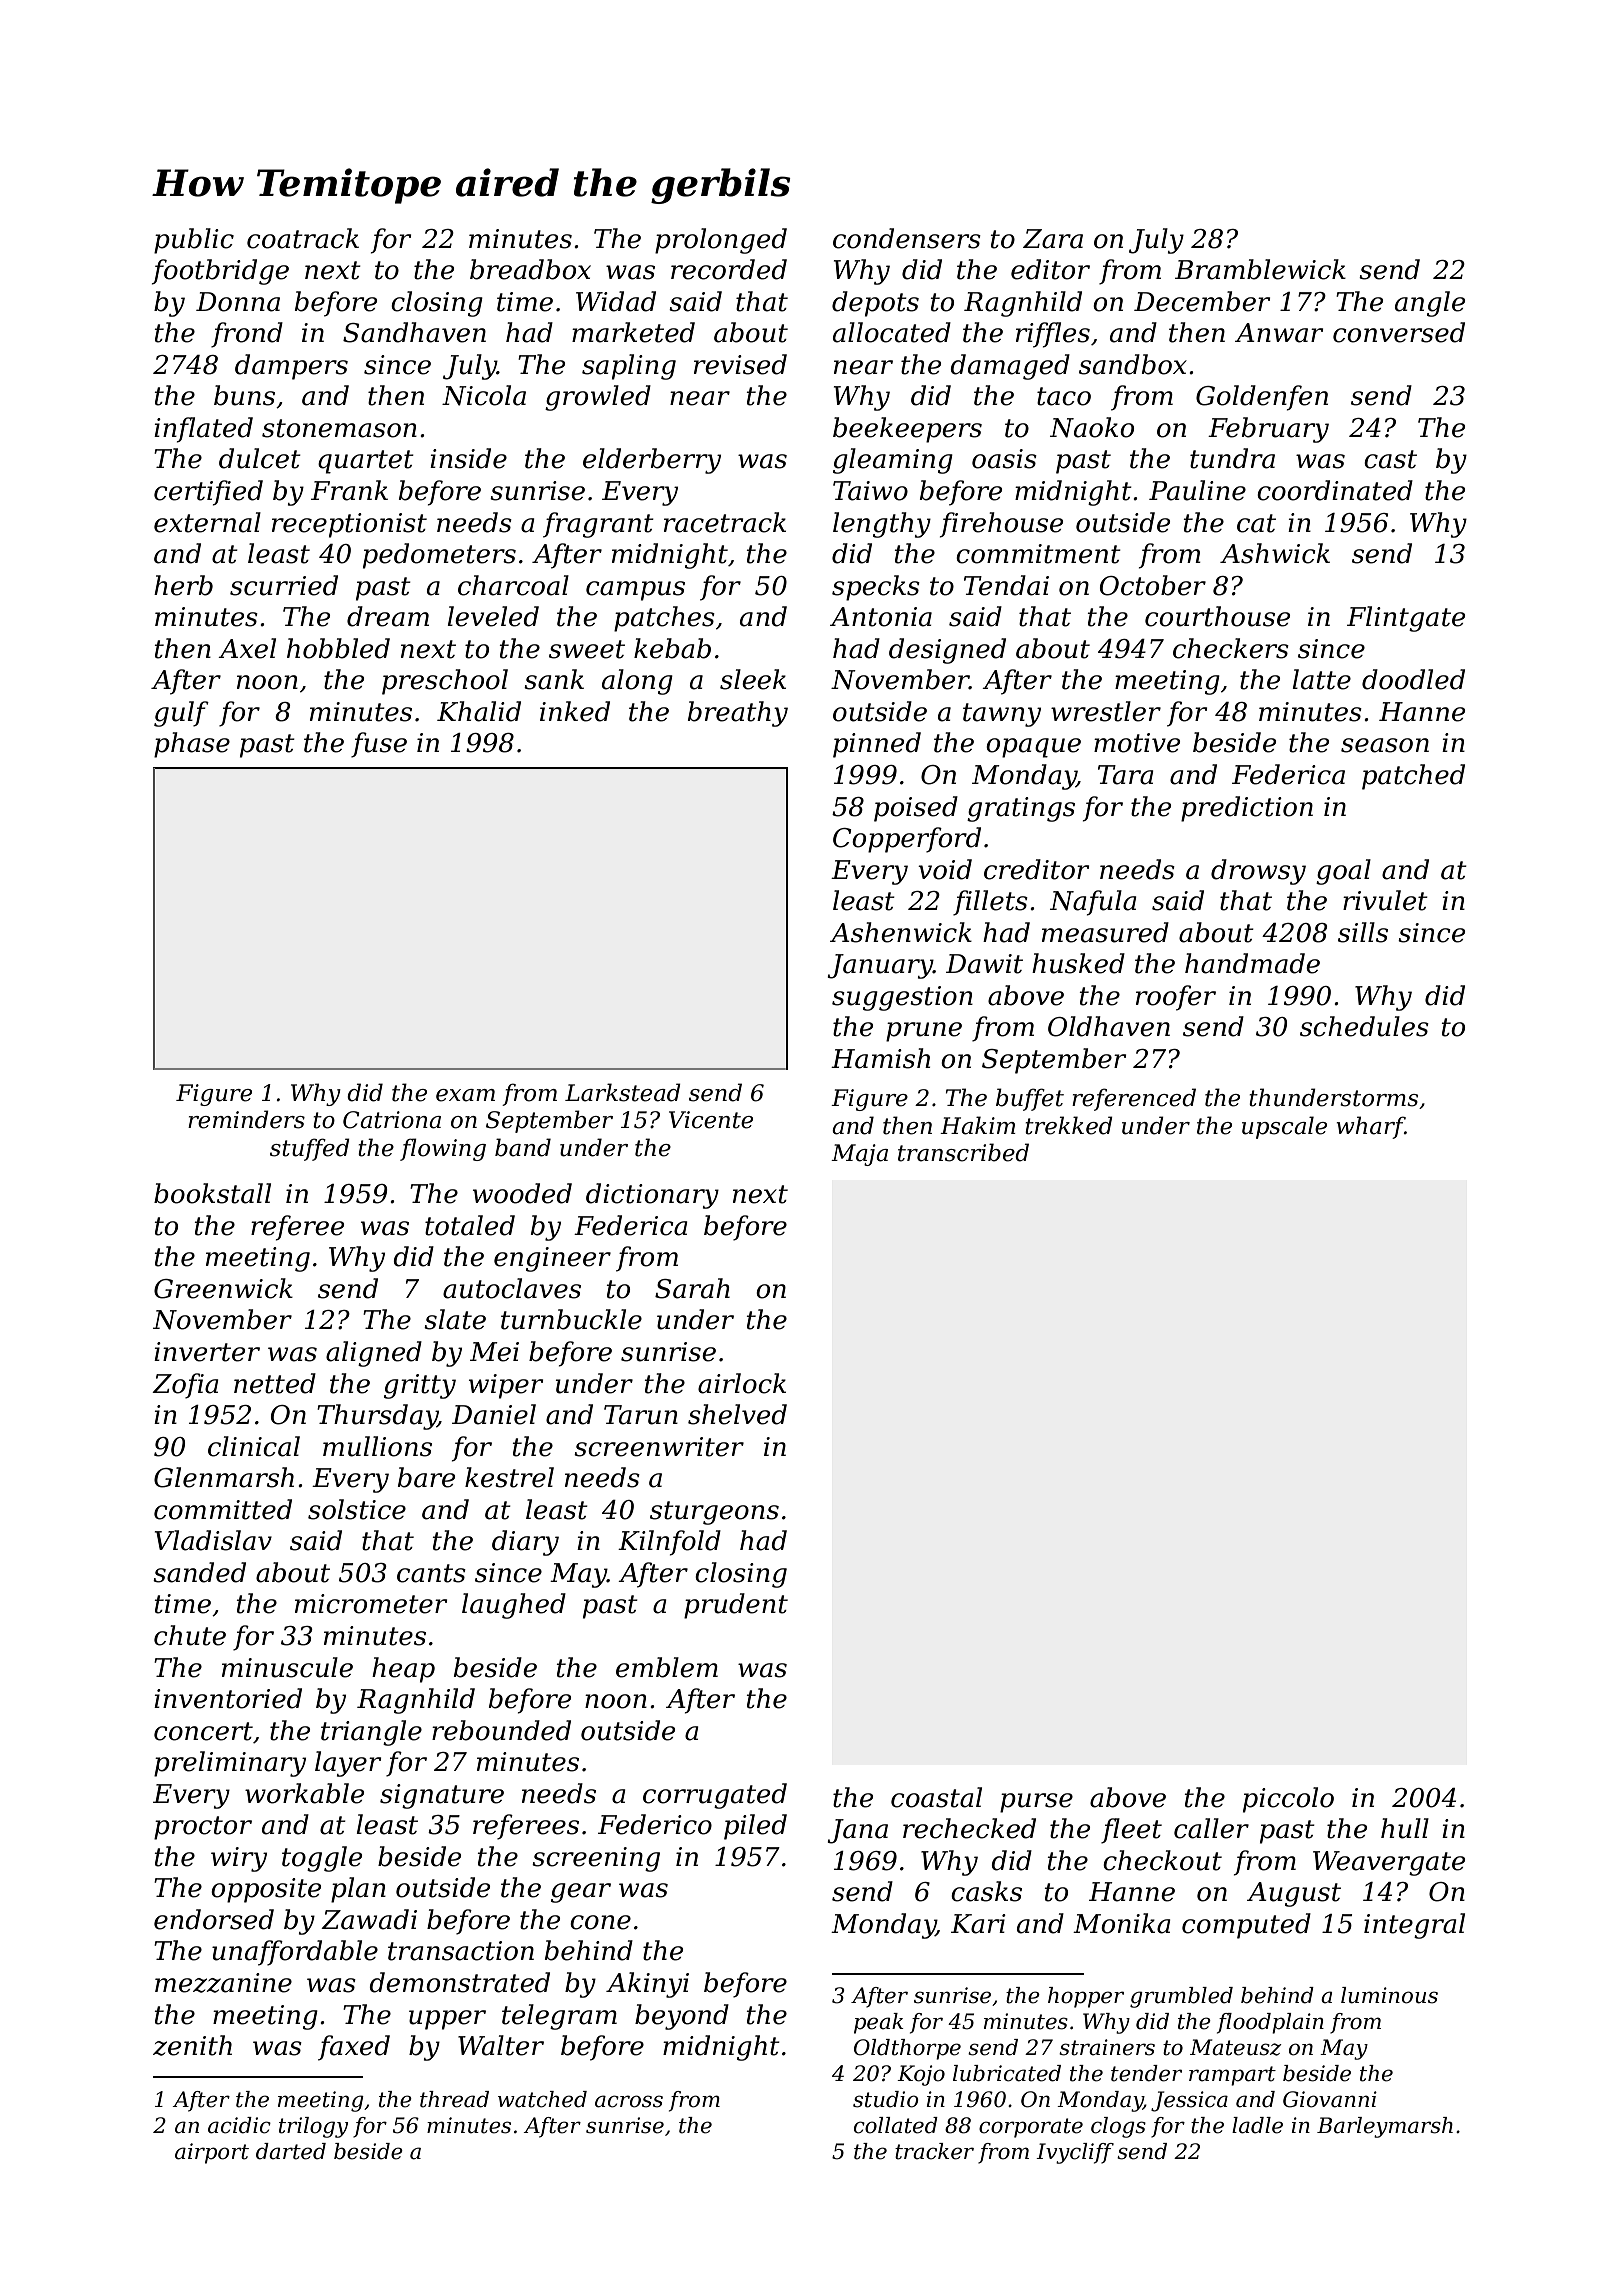 The width and height of the screenshot is (1620, 2292). I want to click on Bramblewick, so click(1260, 269).
